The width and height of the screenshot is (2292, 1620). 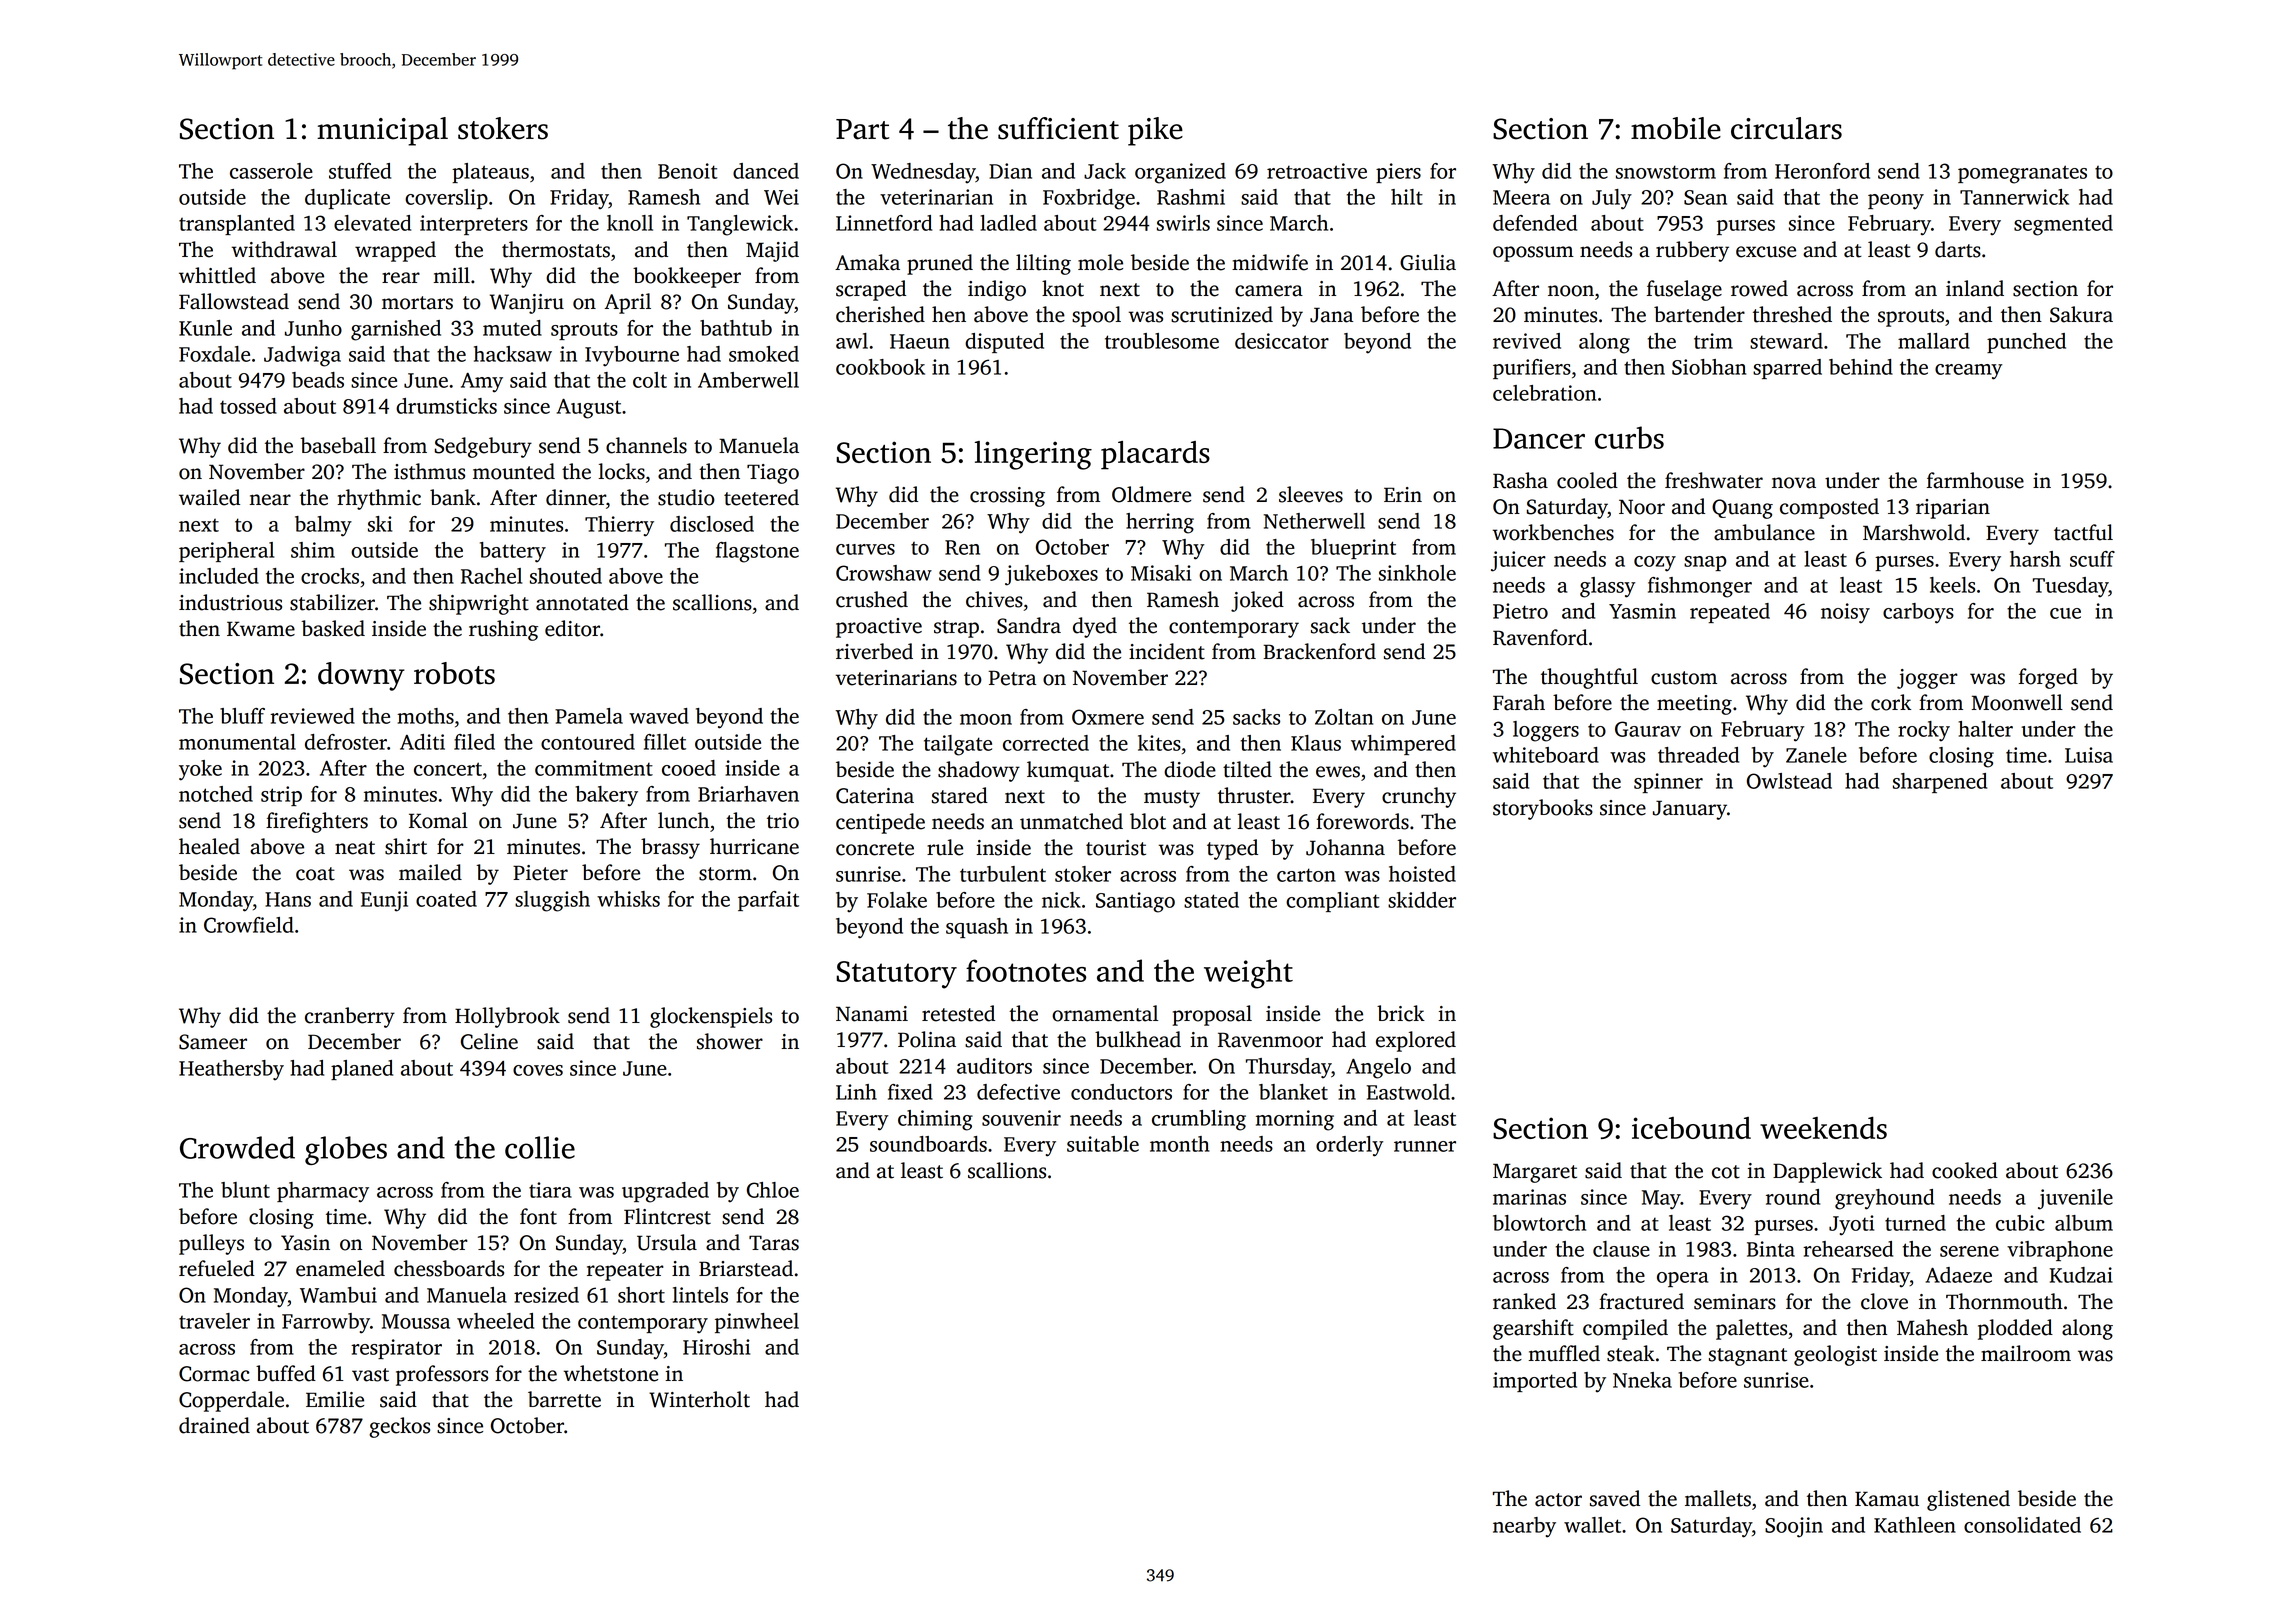 I want to click on Ivybourne, so click(x=632, y=356).
